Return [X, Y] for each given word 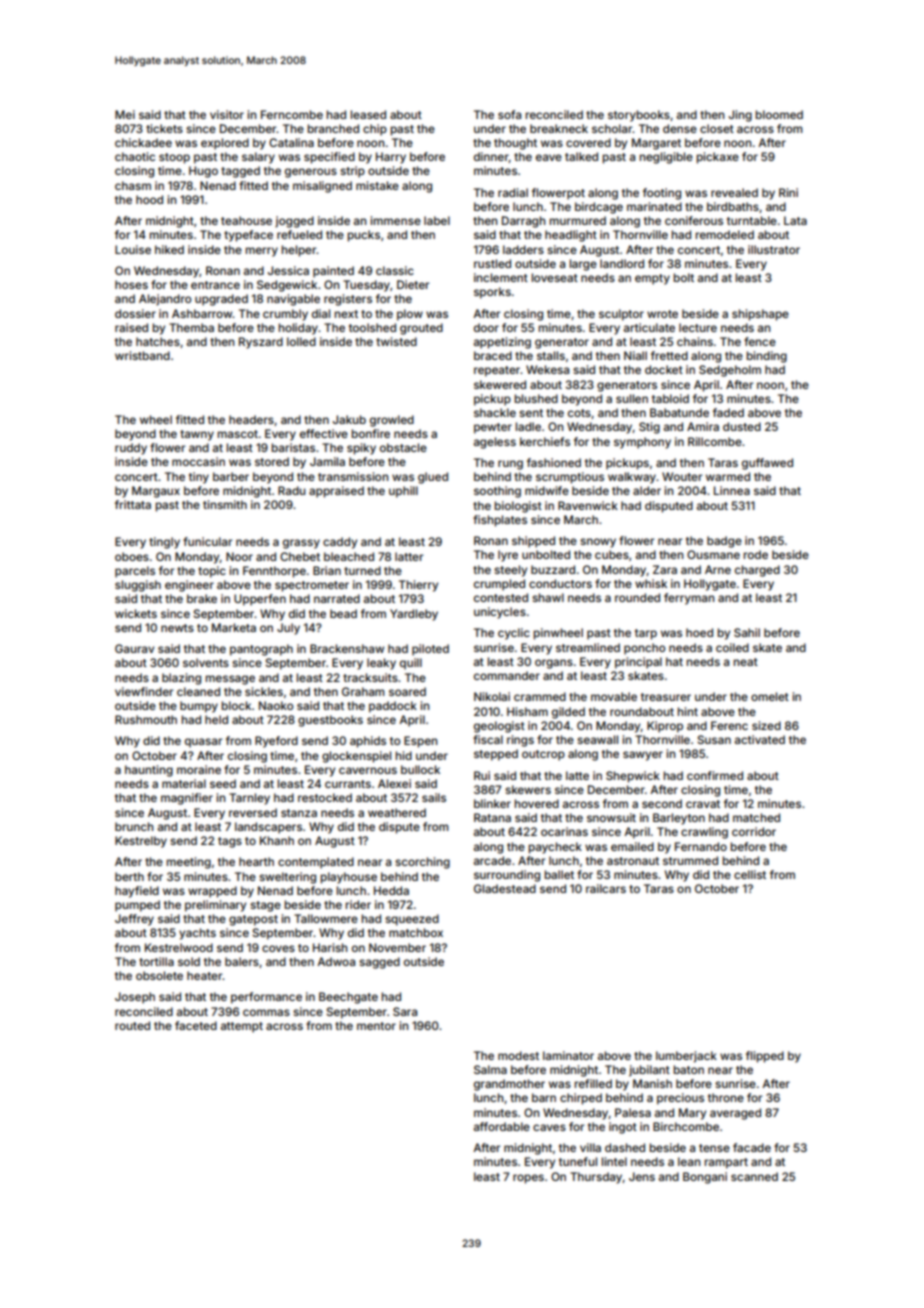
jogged [294, 222]
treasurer [666, 697]
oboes [132, 556]
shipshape [760, 315]
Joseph [135, 998]
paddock [393, 707]
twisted [396, 341]
